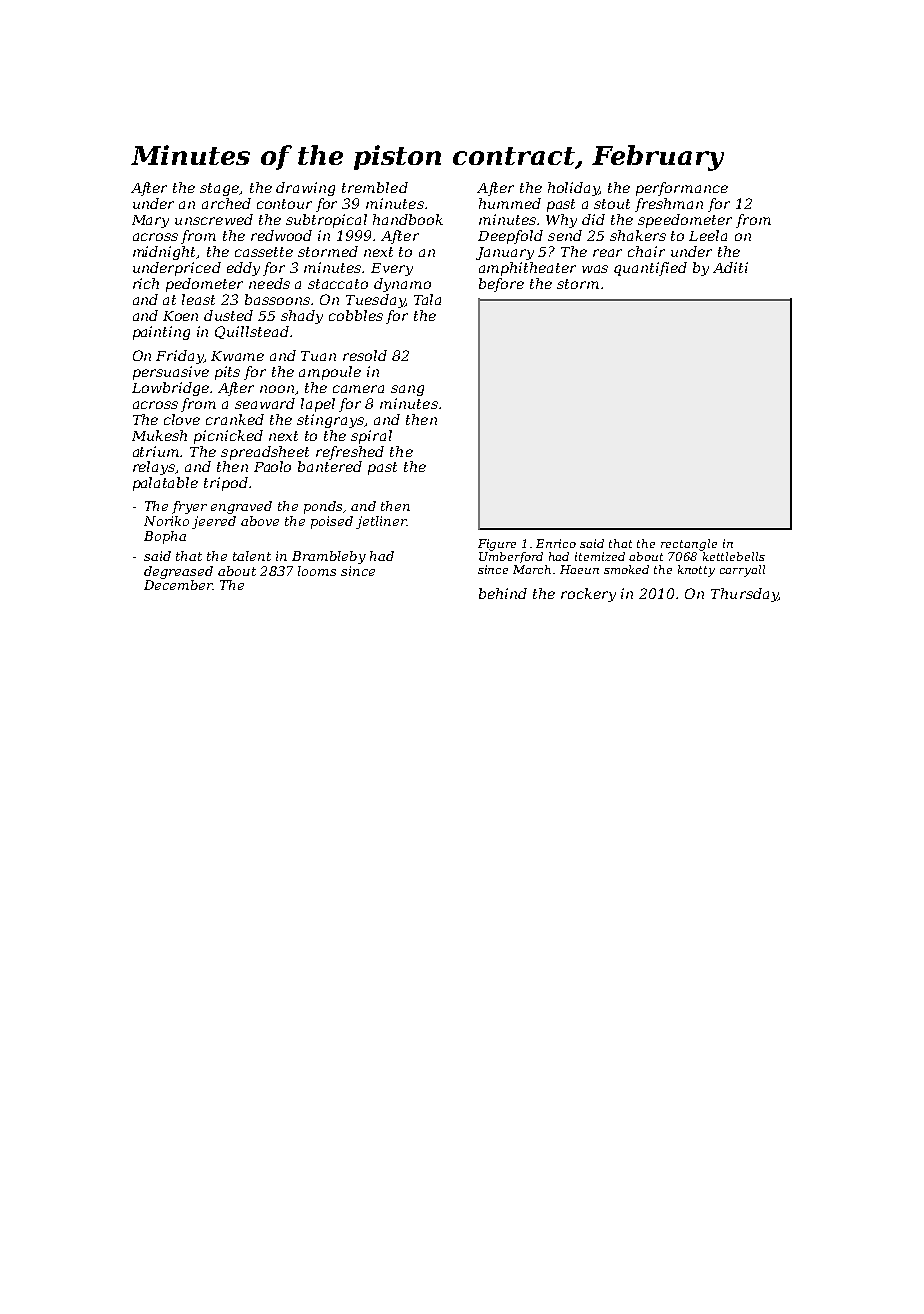  I want to click on trembled, so click(375, 187).
